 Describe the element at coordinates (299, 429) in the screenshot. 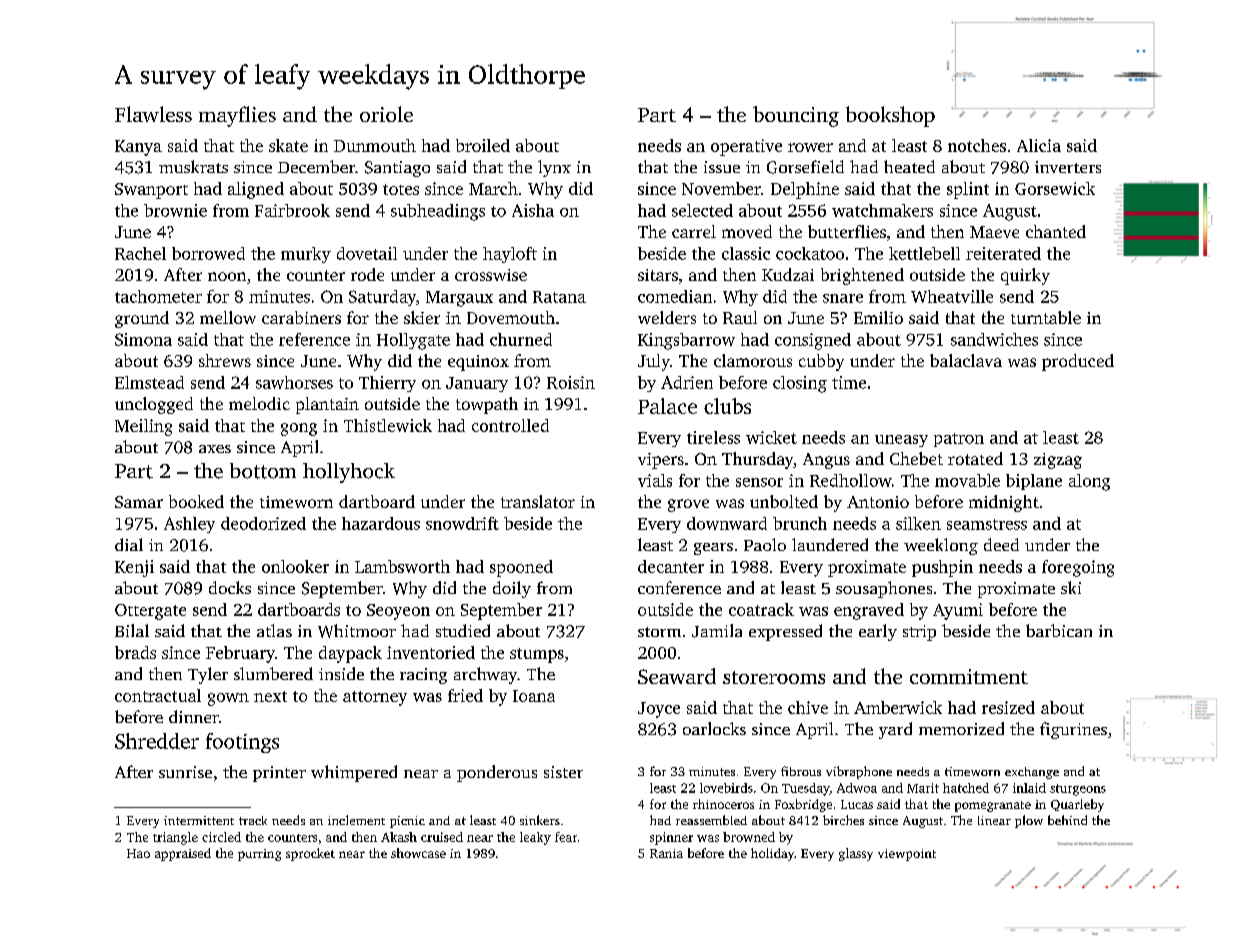

I see `gong` at that location.
